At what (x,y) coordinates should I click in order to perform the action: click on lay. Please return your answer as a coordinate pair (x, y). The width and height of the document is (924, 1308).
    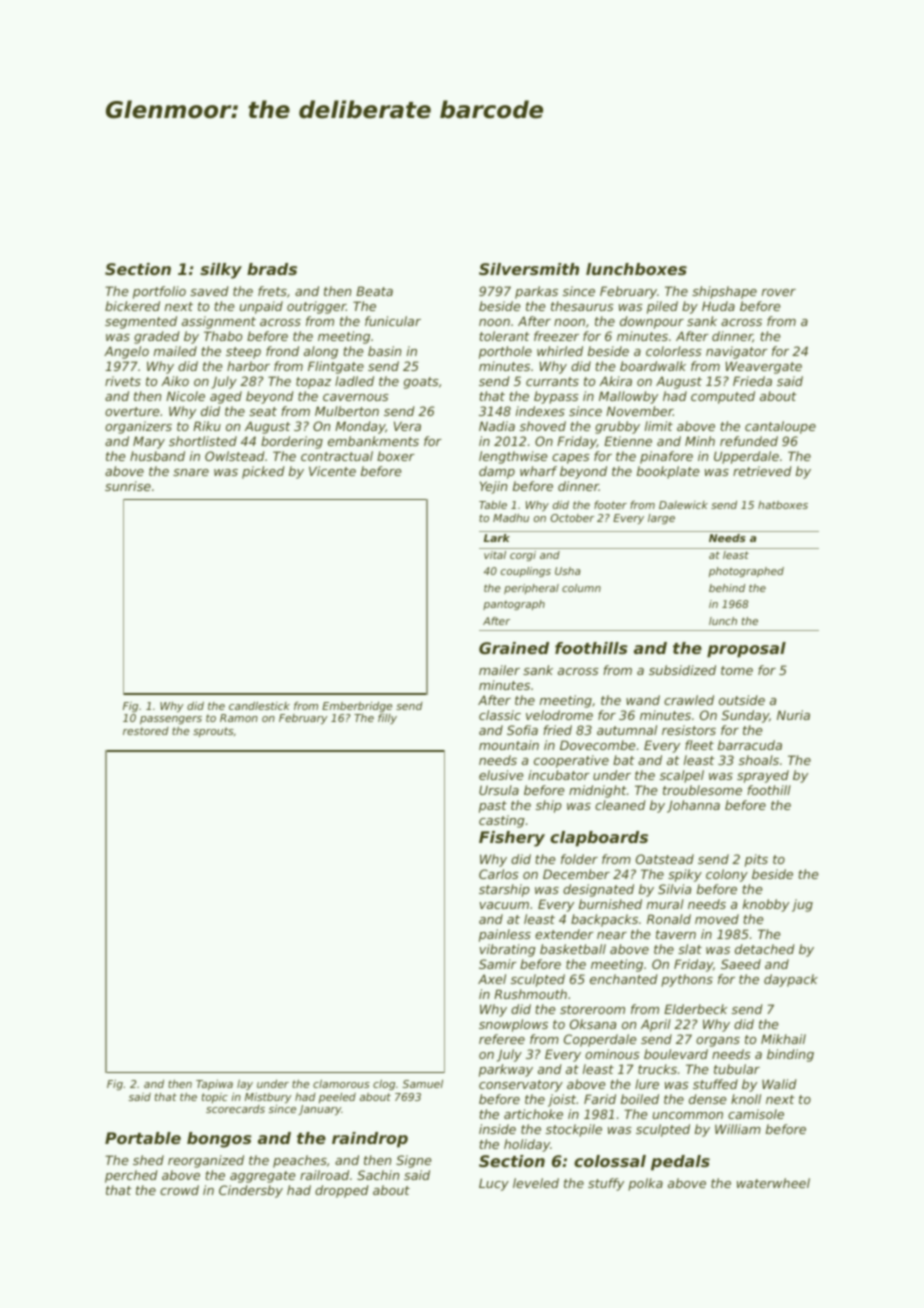
    Looking at the image, I should click on (245, 1084).
